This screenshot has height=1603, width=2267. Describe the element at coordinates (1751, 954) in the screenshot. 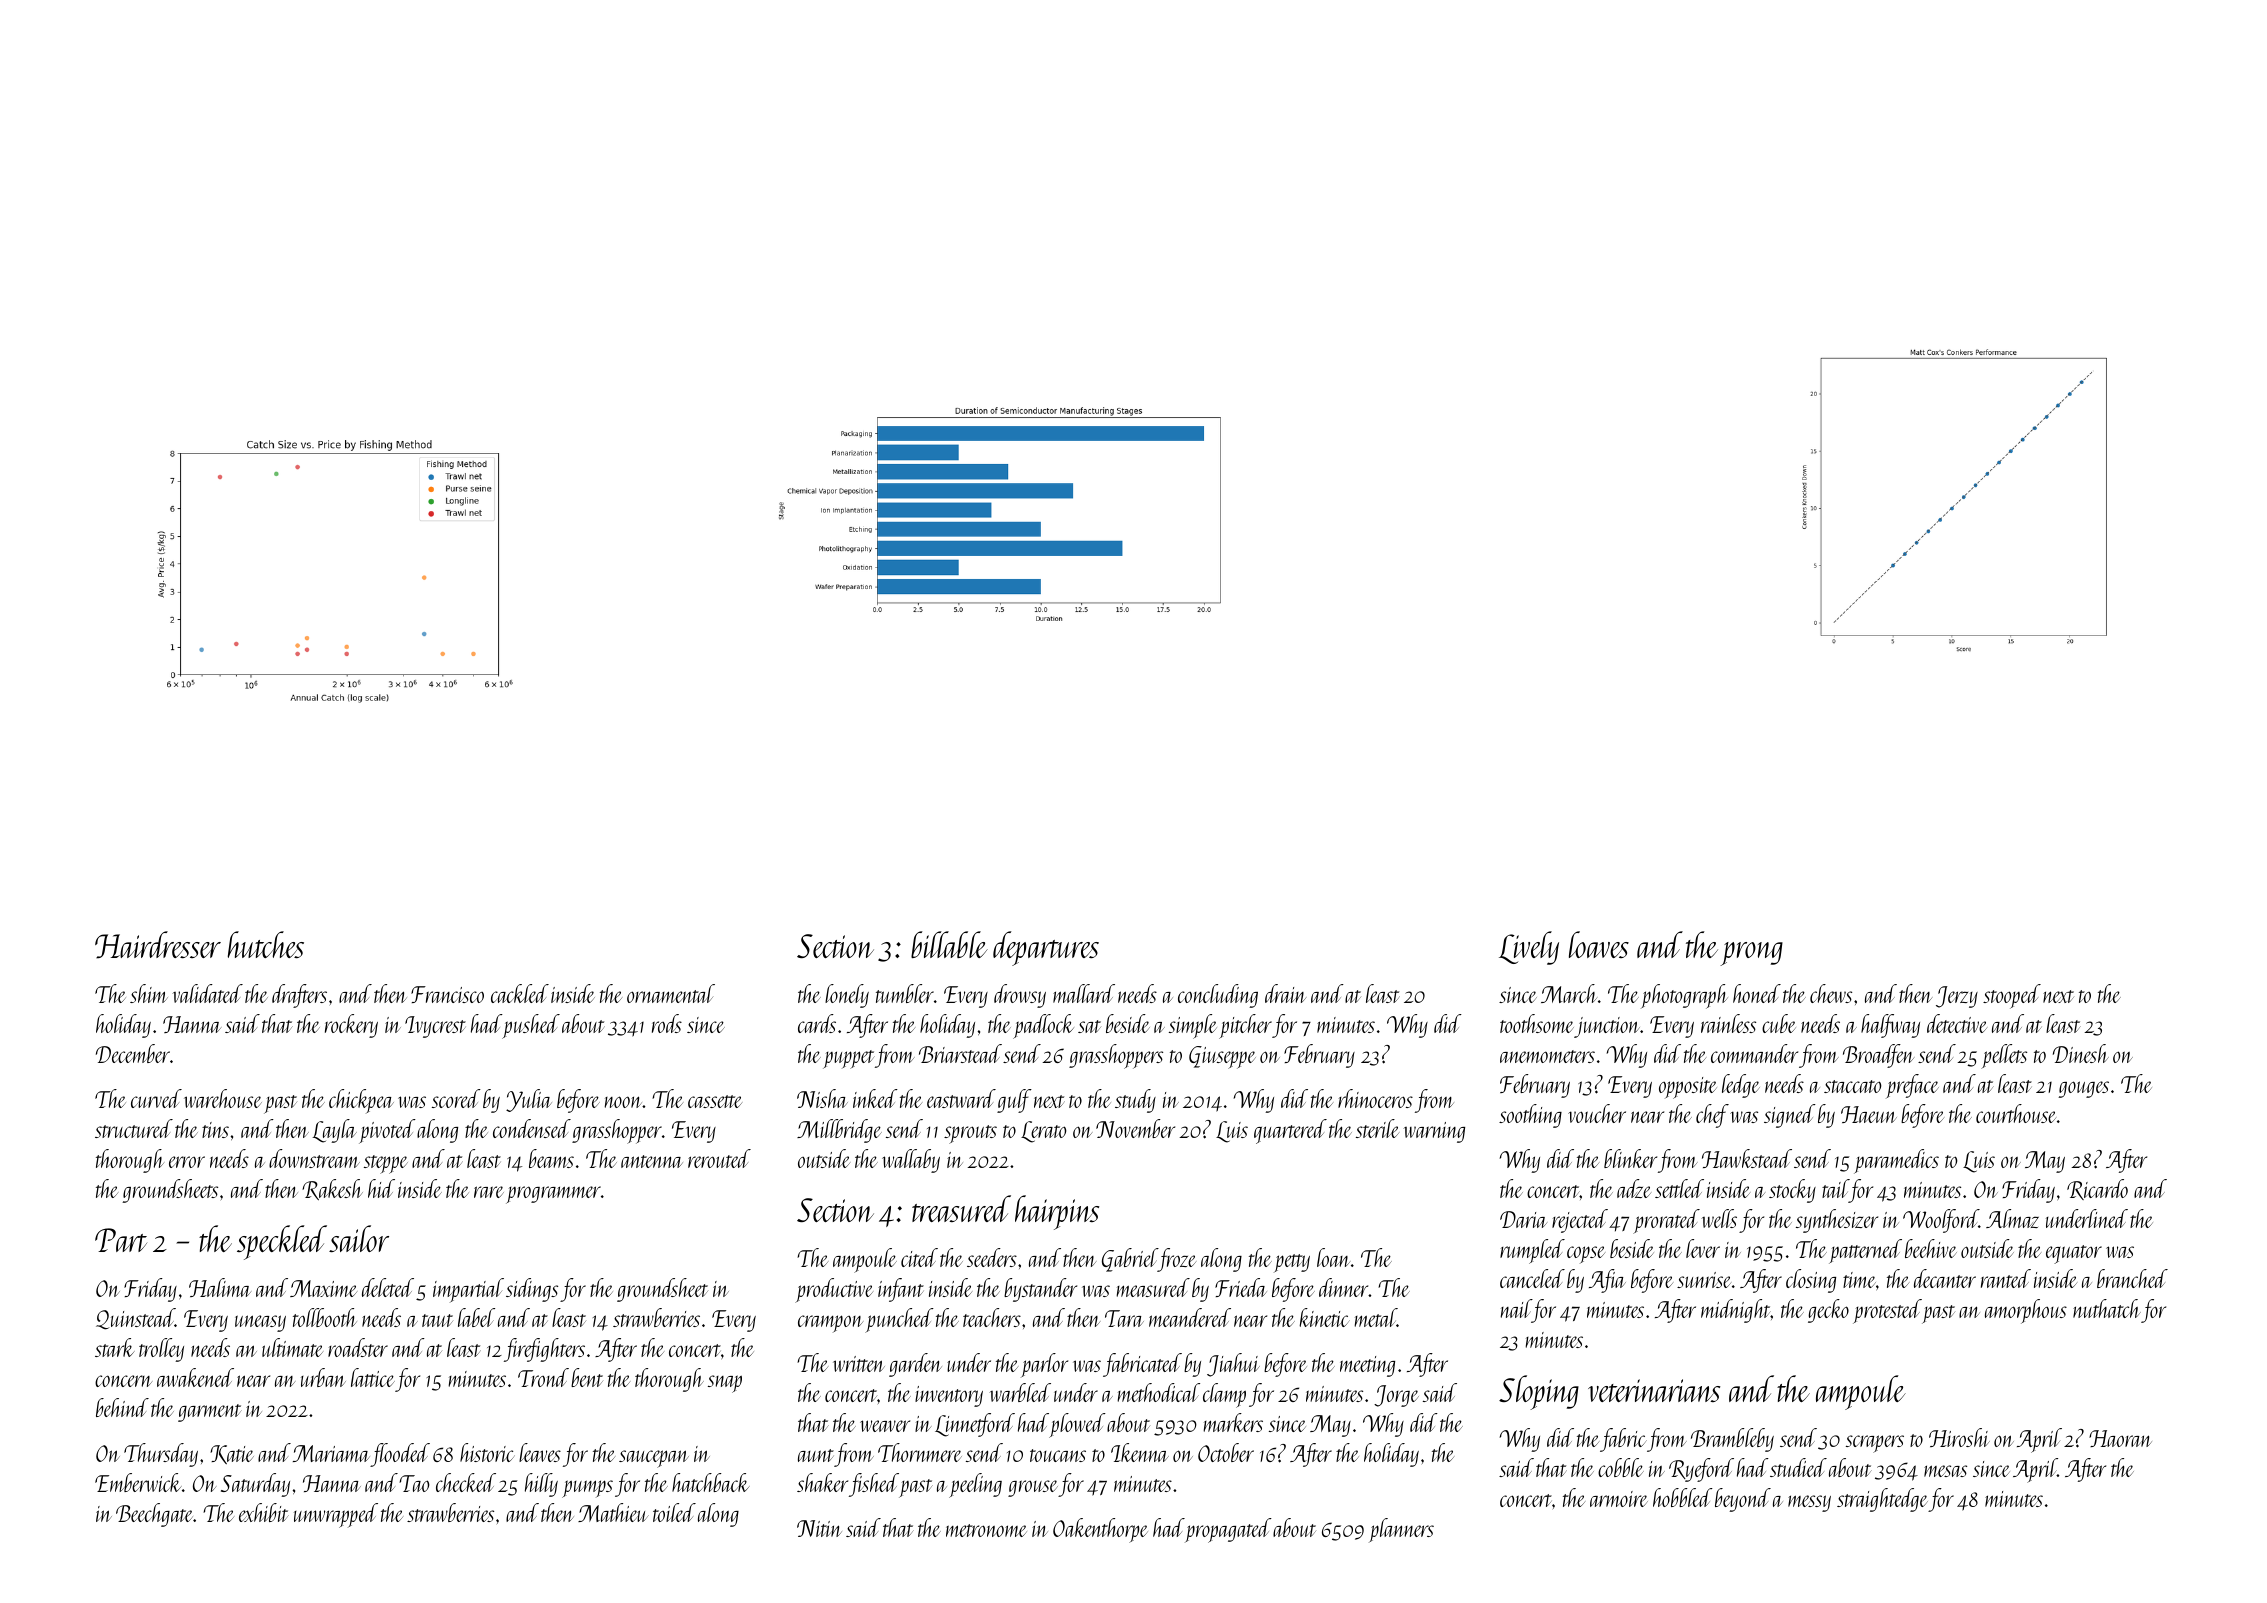

I see `prong` at that location.
